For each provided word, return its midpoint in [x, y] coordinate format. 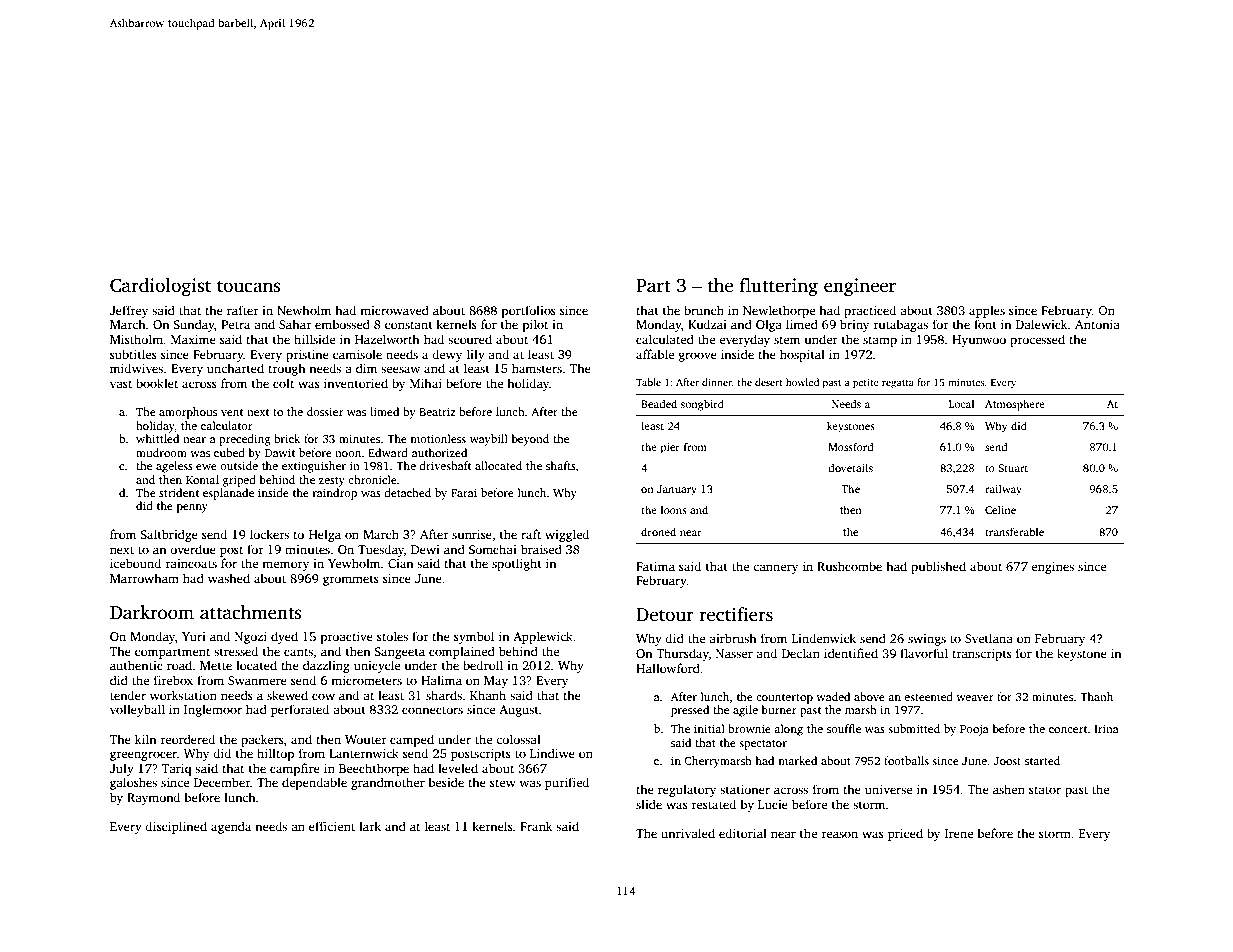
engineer [860, 287]
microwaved [394, 310]
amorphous [188, 413]
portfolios [528, 311]
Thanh [1096, 696]
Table [648, 382]
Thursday [682, 654]
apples [987, 311]
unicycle [377, 666]
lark [370, 826]
